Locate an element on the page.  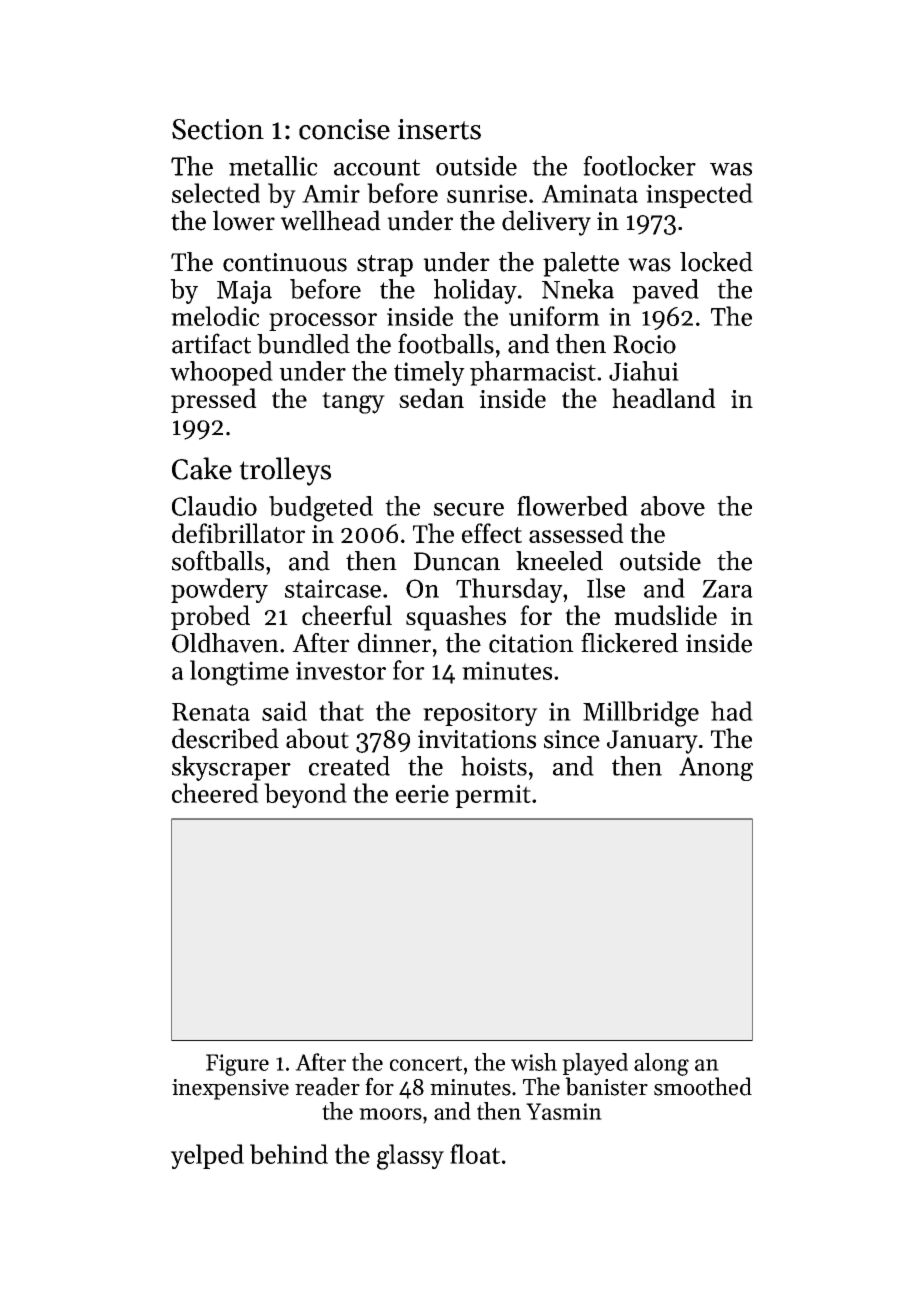
Nneka is located at coordinates (578, 289).
